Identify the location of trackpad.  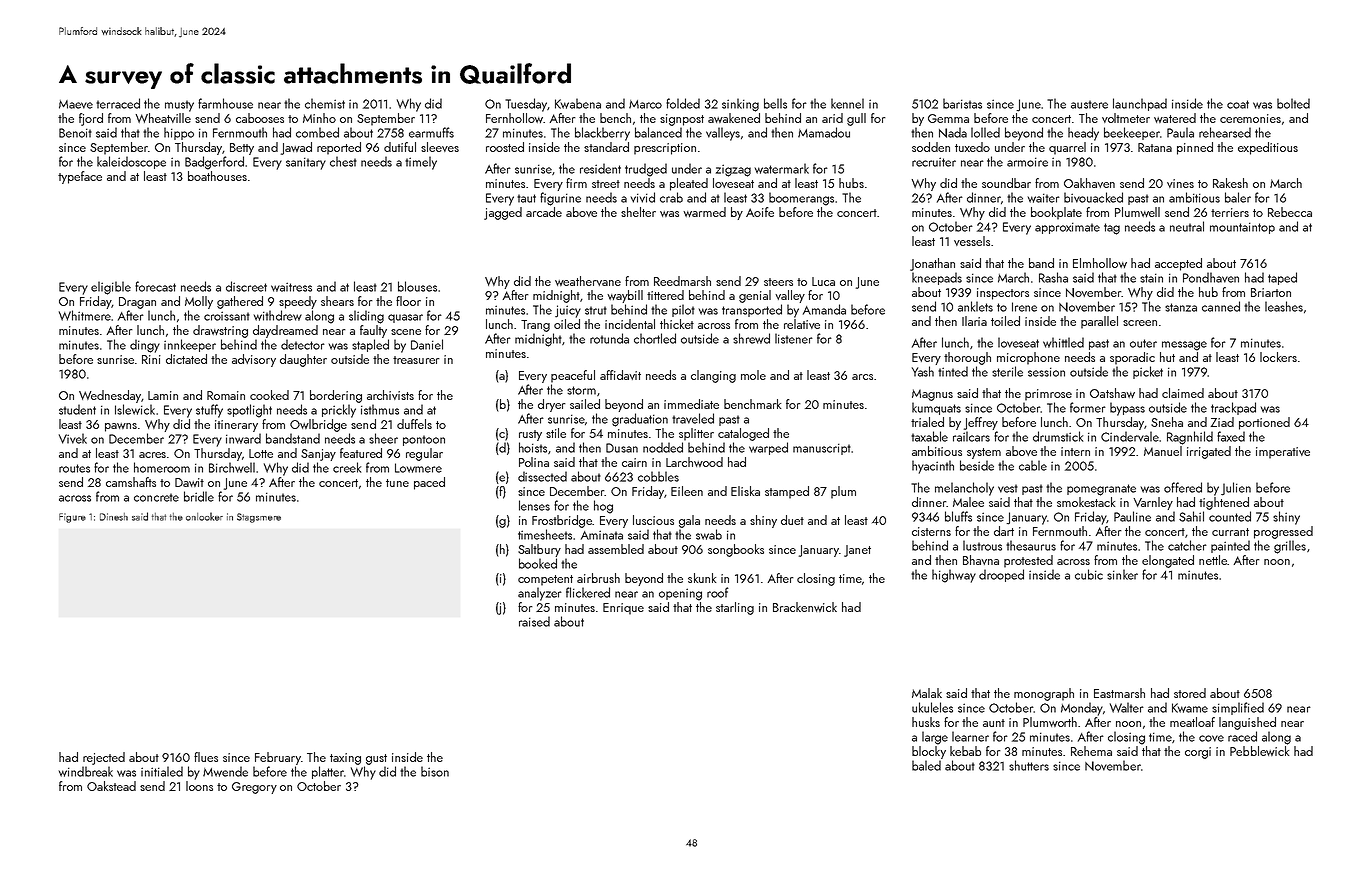
(1233, 408).
